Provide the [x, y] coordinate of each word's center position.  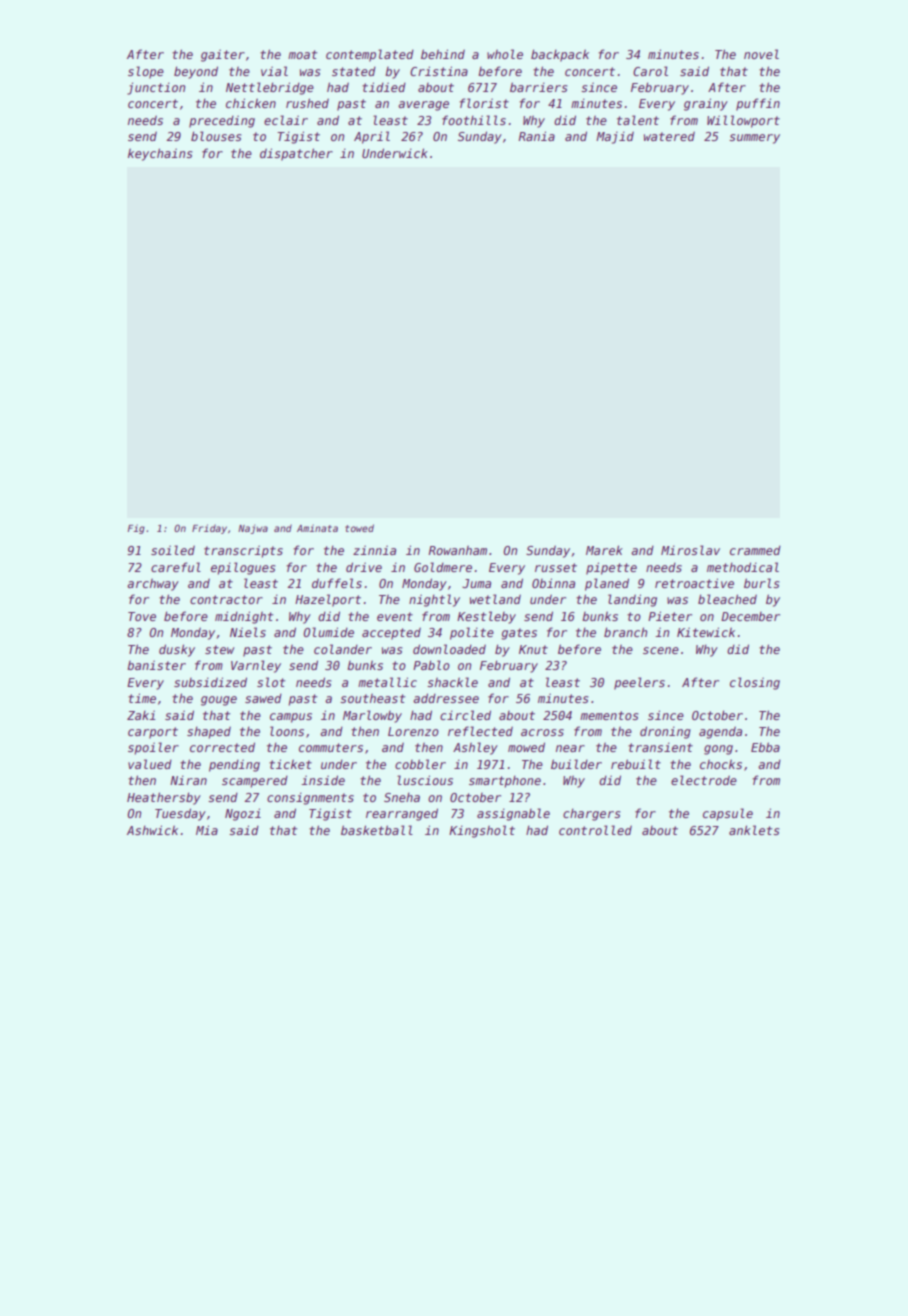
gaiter [223, 55]
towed [359, 528]
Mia [207, 830]
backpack [560, 55]
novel [761, 54]
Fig [136, 529]
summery [754, 139]
